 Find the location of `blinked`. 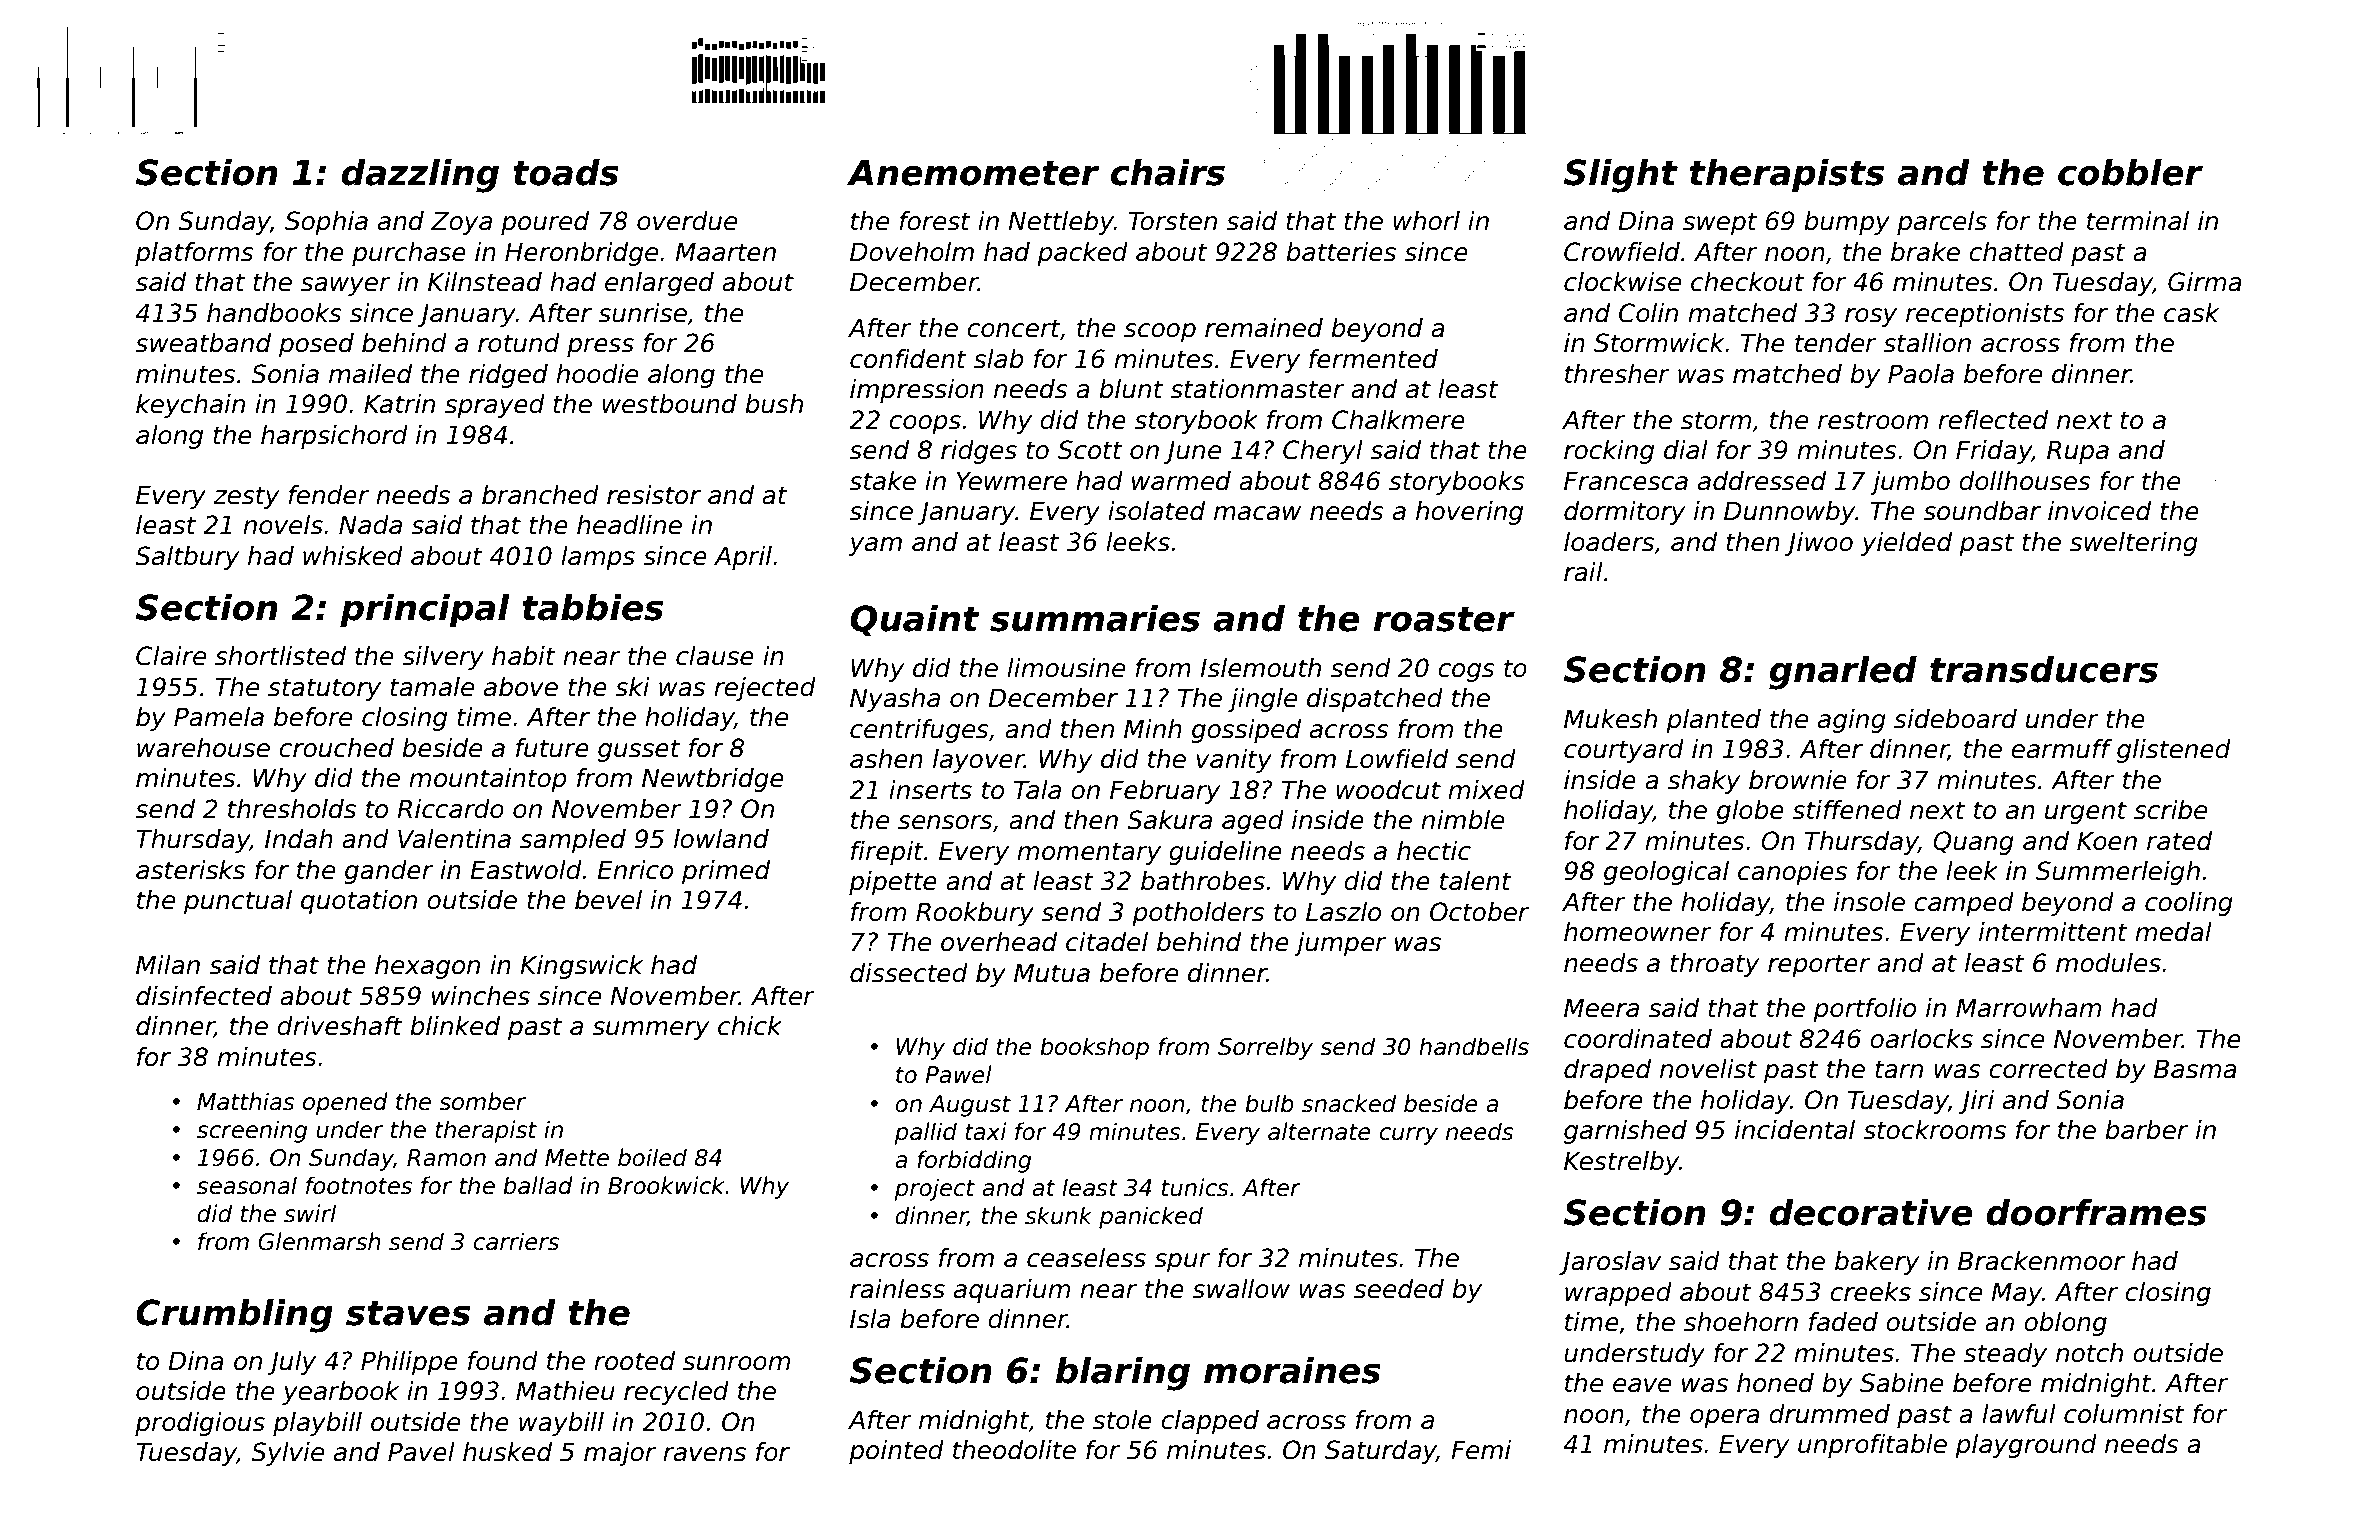

blinked is located at coordinates (455, 1026).
